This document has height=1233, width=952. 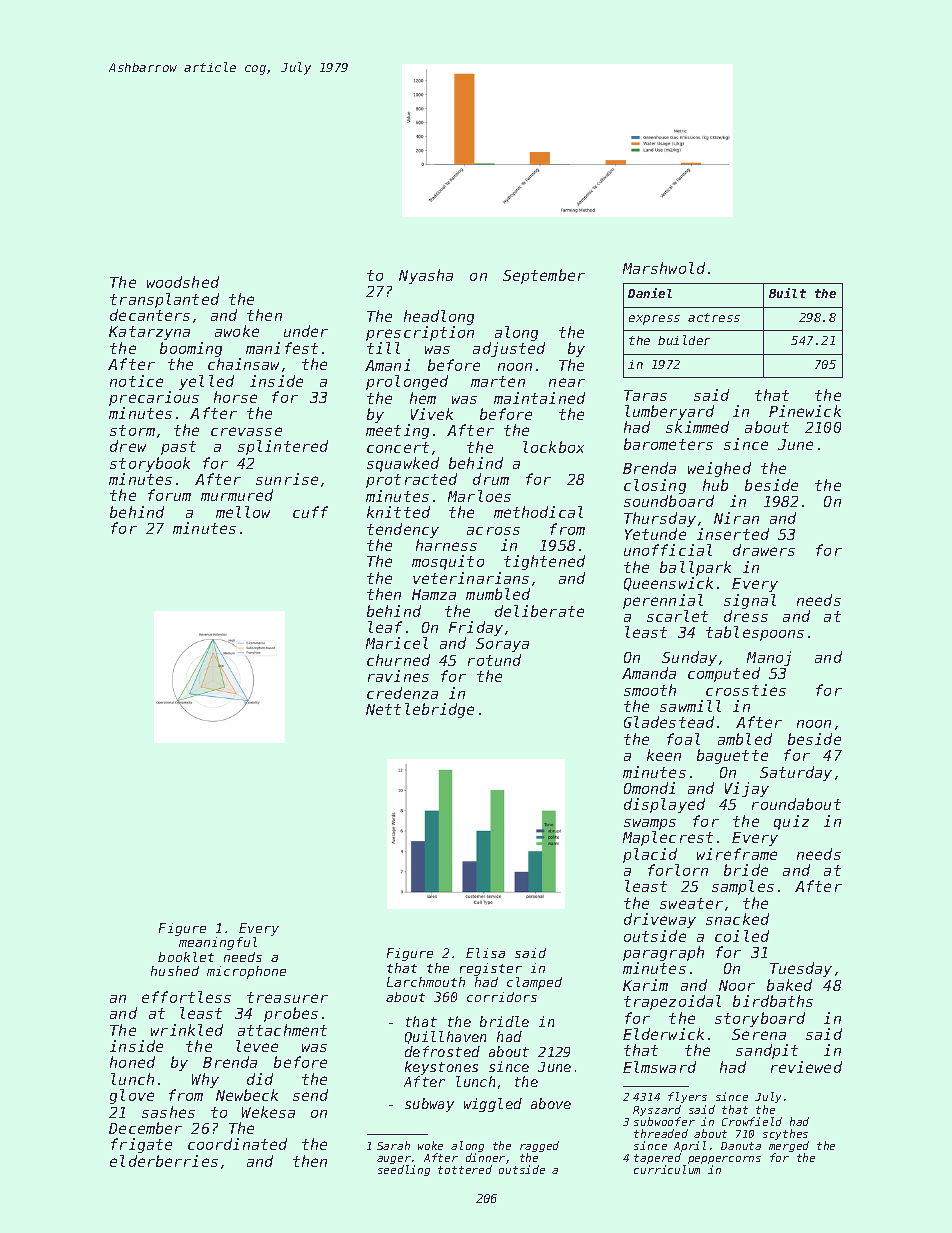 I want to click on manifest, so click(x=282, y=348).
